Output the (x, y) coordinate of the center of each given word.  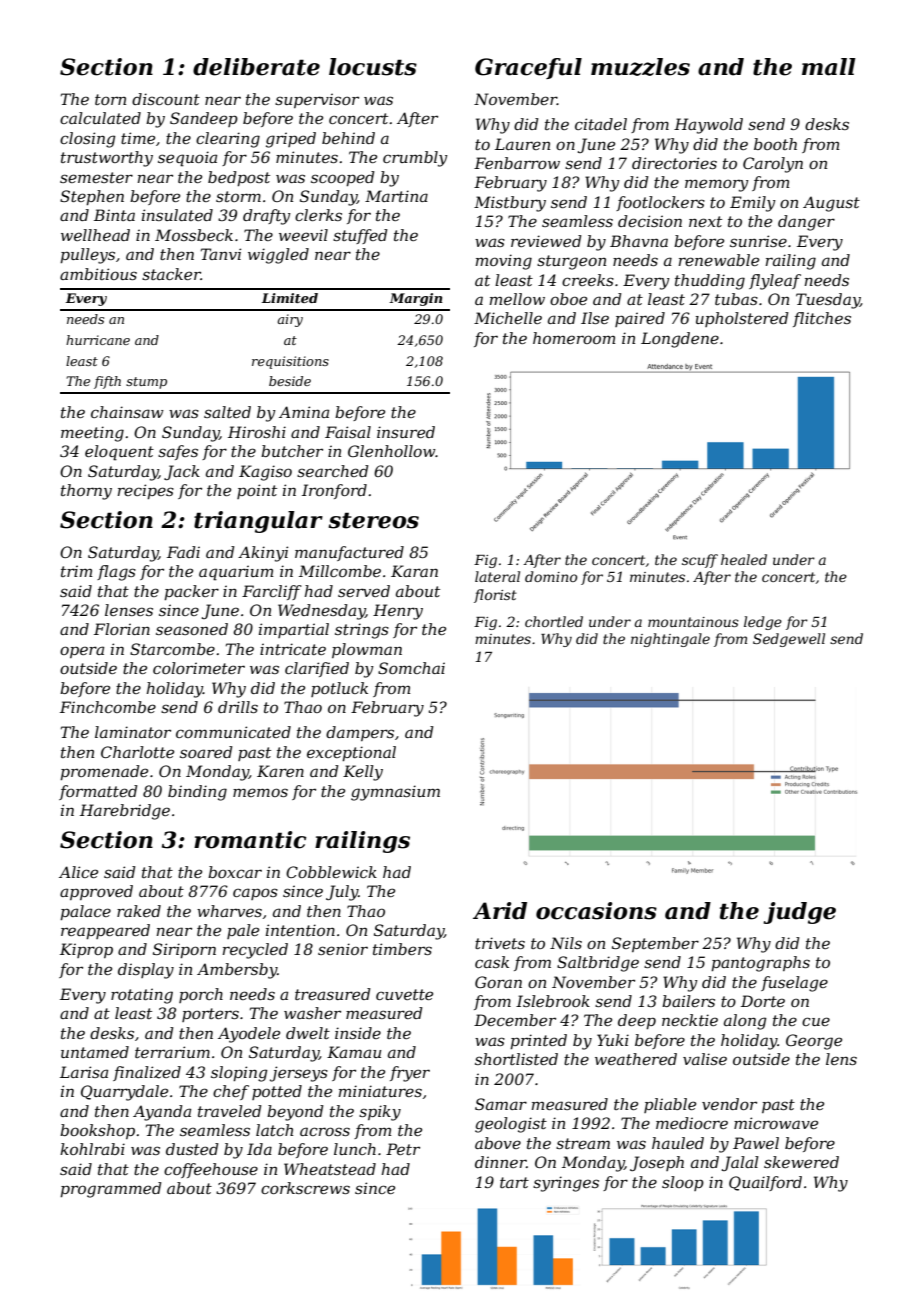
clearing (228, 140)
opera (82, 652)
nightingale (670, 640)
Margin (415, 299)
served (364, 591)
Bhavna (639, 241)
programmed (111, 1190)
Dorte (763, 1001)
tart (514, 1182)
